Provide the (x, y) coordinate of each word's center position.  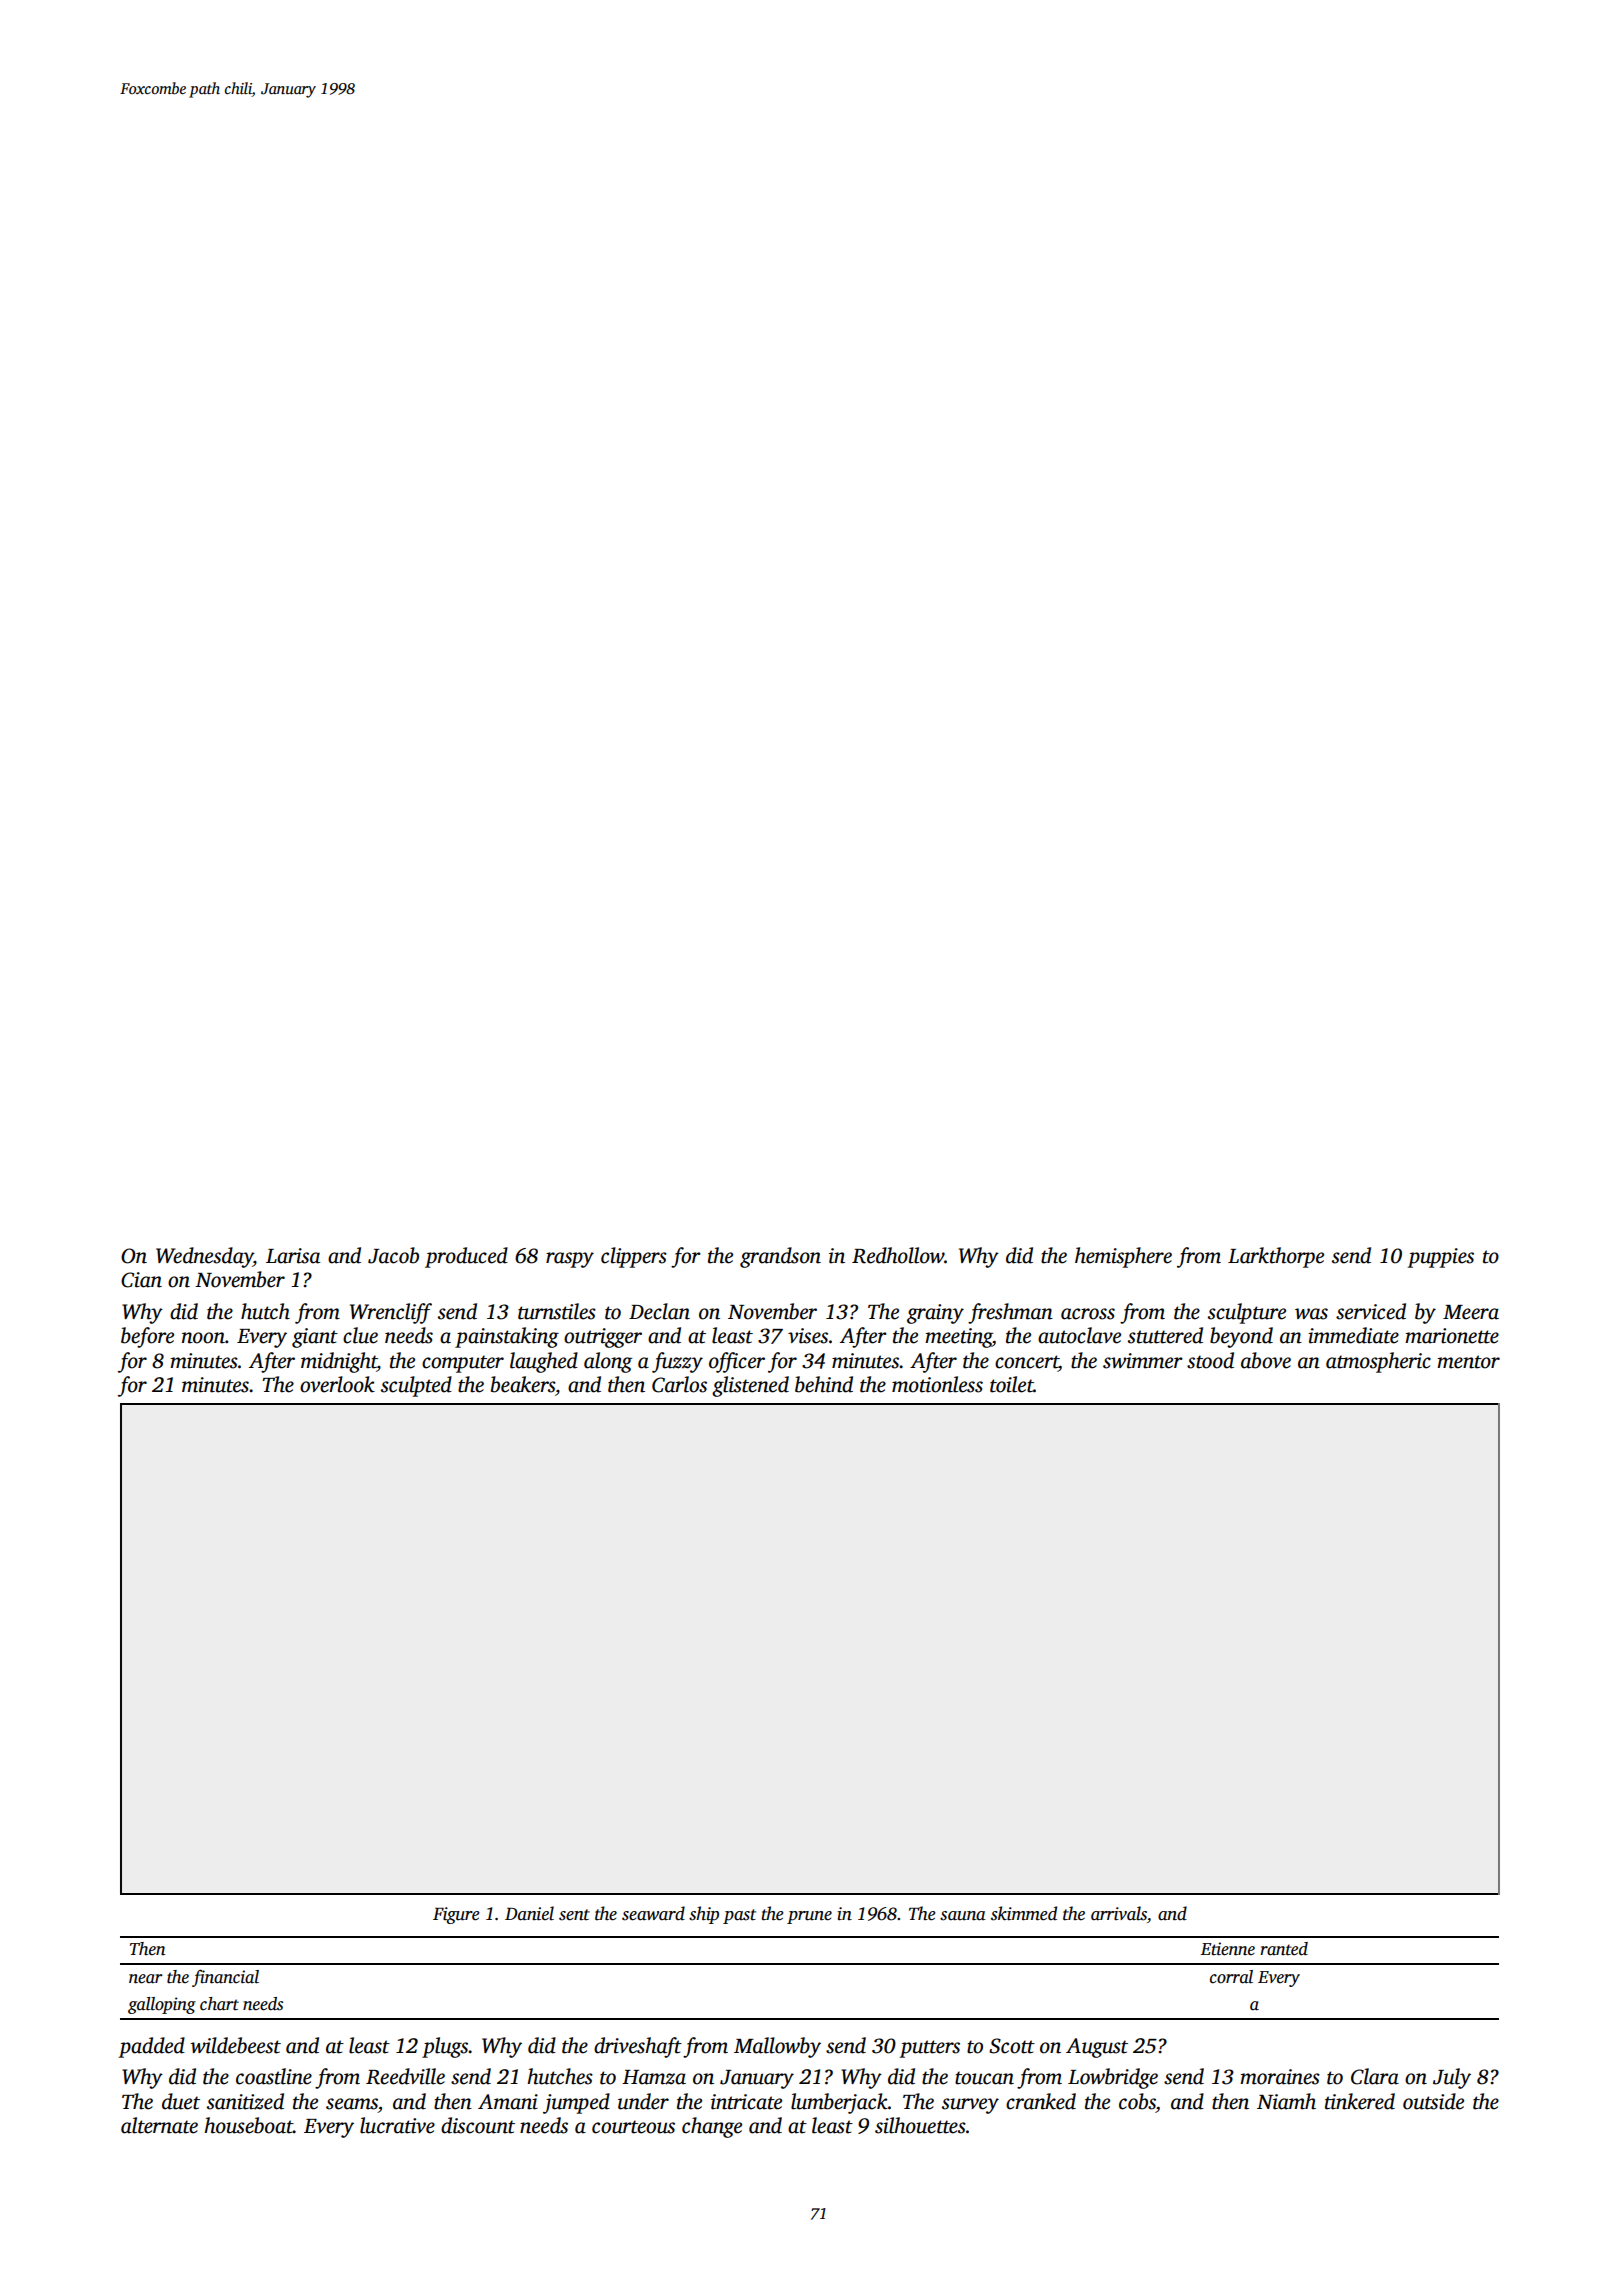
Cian (141, 1280)
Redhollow (898, 1255)
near (146, 1979)
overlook (337, 1384)
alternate (159, 2125)
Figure (456, 1915)
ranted (1284, 1949)
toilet (1012, 1384)
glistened (750, 1386)
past (739, 1916)
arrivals (1119, 1913)
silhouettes (920, 2125)
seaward (653, 1913)
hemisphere (1123, 1257)
